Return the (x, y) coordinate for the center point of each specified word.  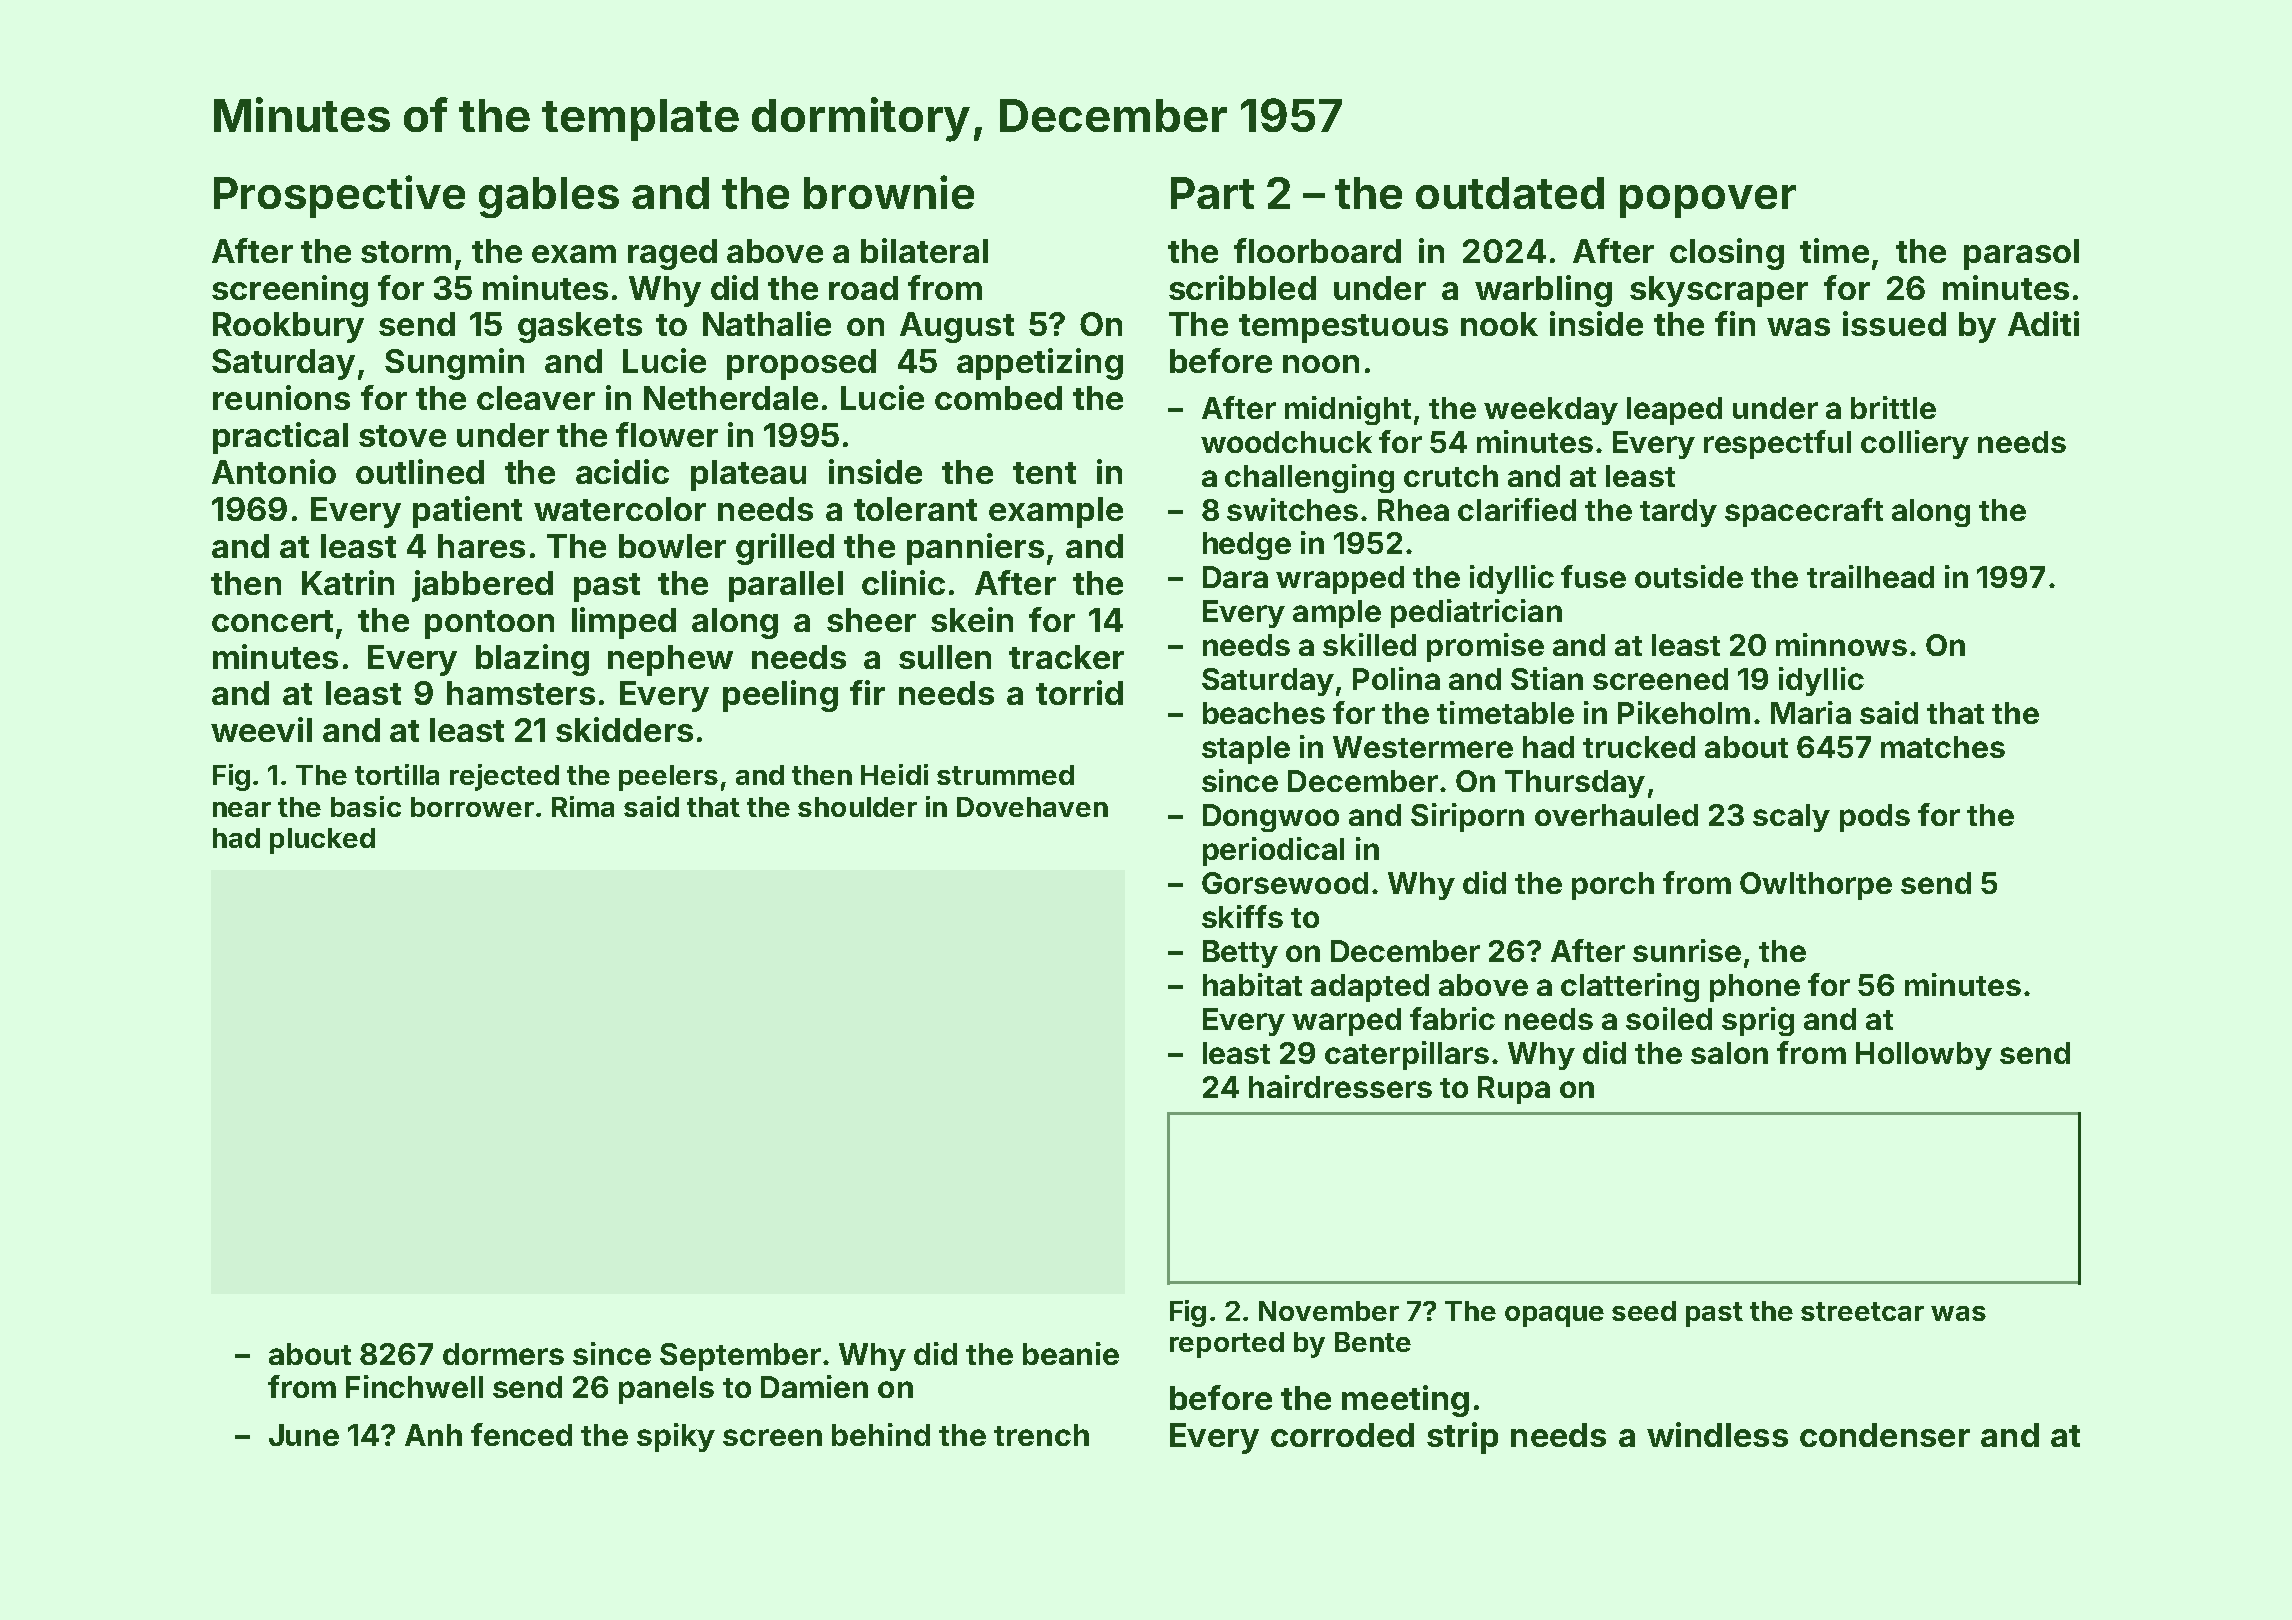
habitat (1252, 984)
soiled (1669, 1018)
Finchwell (414, 1386)
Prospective (339, 196)
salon (1729, 1053)
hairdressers (1340, 1086)
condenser (1885, 1435)
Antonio (274, 471)
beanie (1071, 1353)
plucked (322, 841)
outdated (1510, 193)
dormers (503, 1354)
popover (1708, 201)
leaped (1674, 411)
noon (1321, 364)
